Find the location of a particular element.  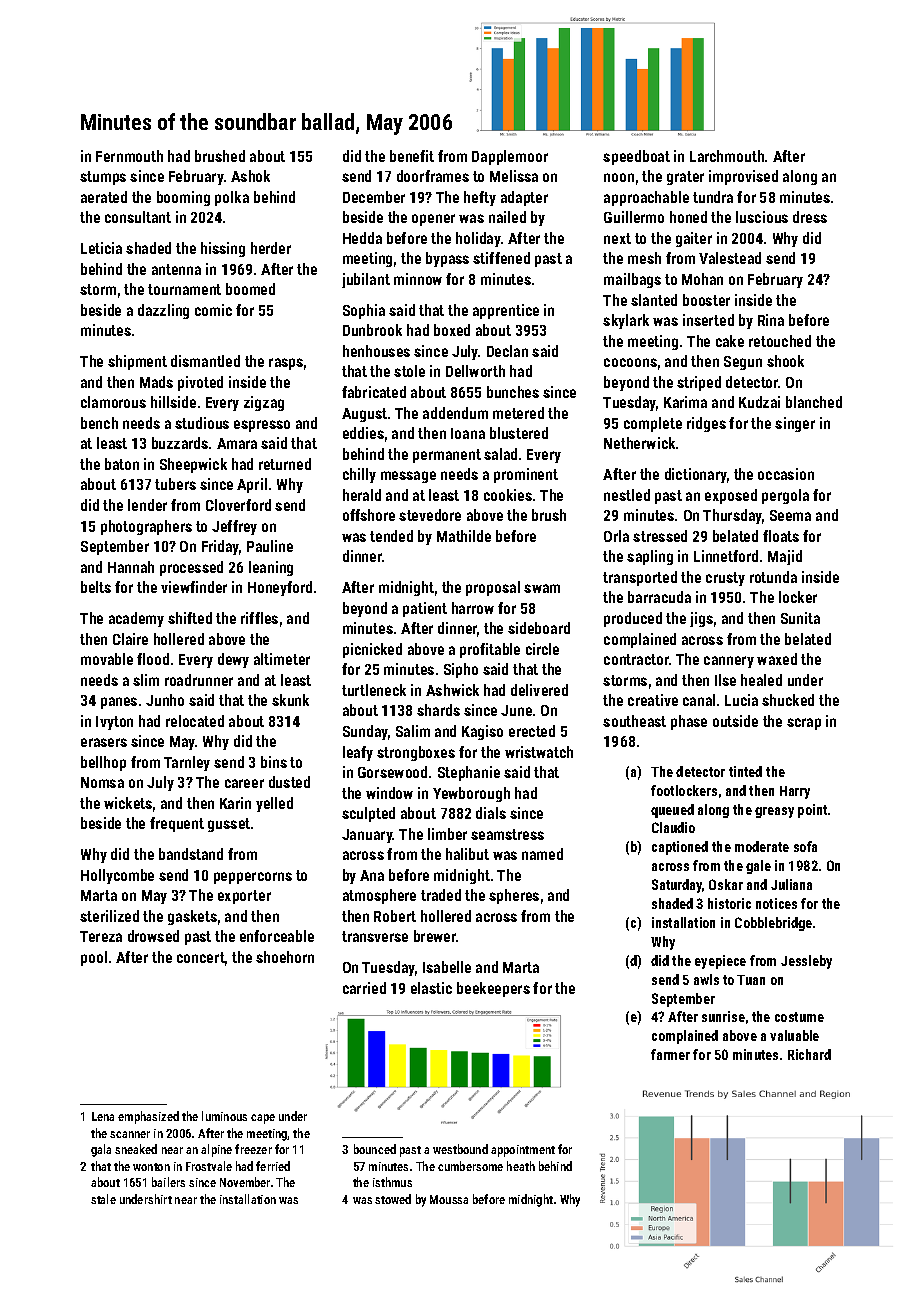

viewfinder is located at coordinates (194, 587).
